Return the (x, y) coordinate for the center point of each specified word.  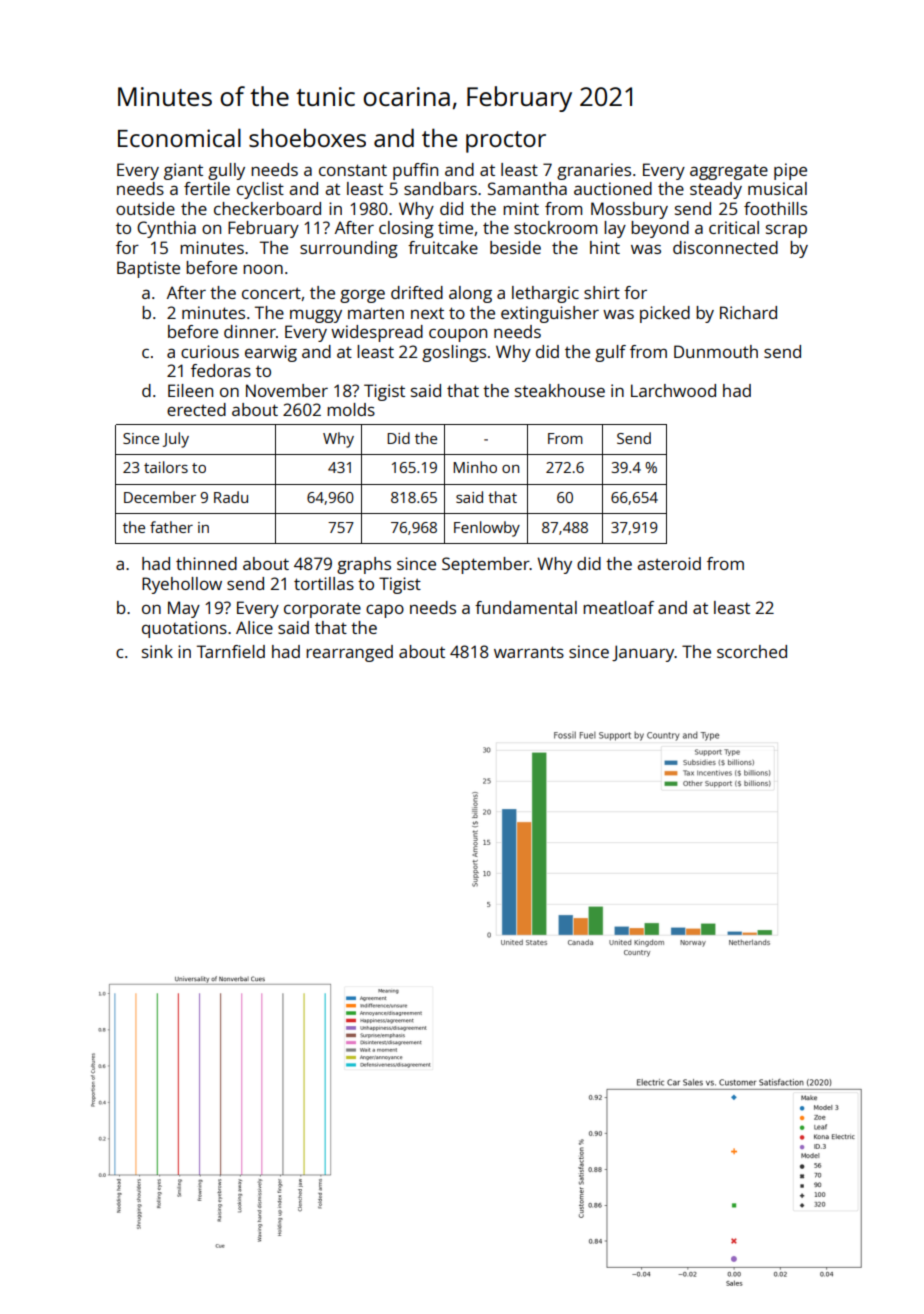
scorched (752, 651)
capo (385, 611)
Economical (179, 137)
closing (406, 229)
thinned (206, 563)
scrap (786, 231)
